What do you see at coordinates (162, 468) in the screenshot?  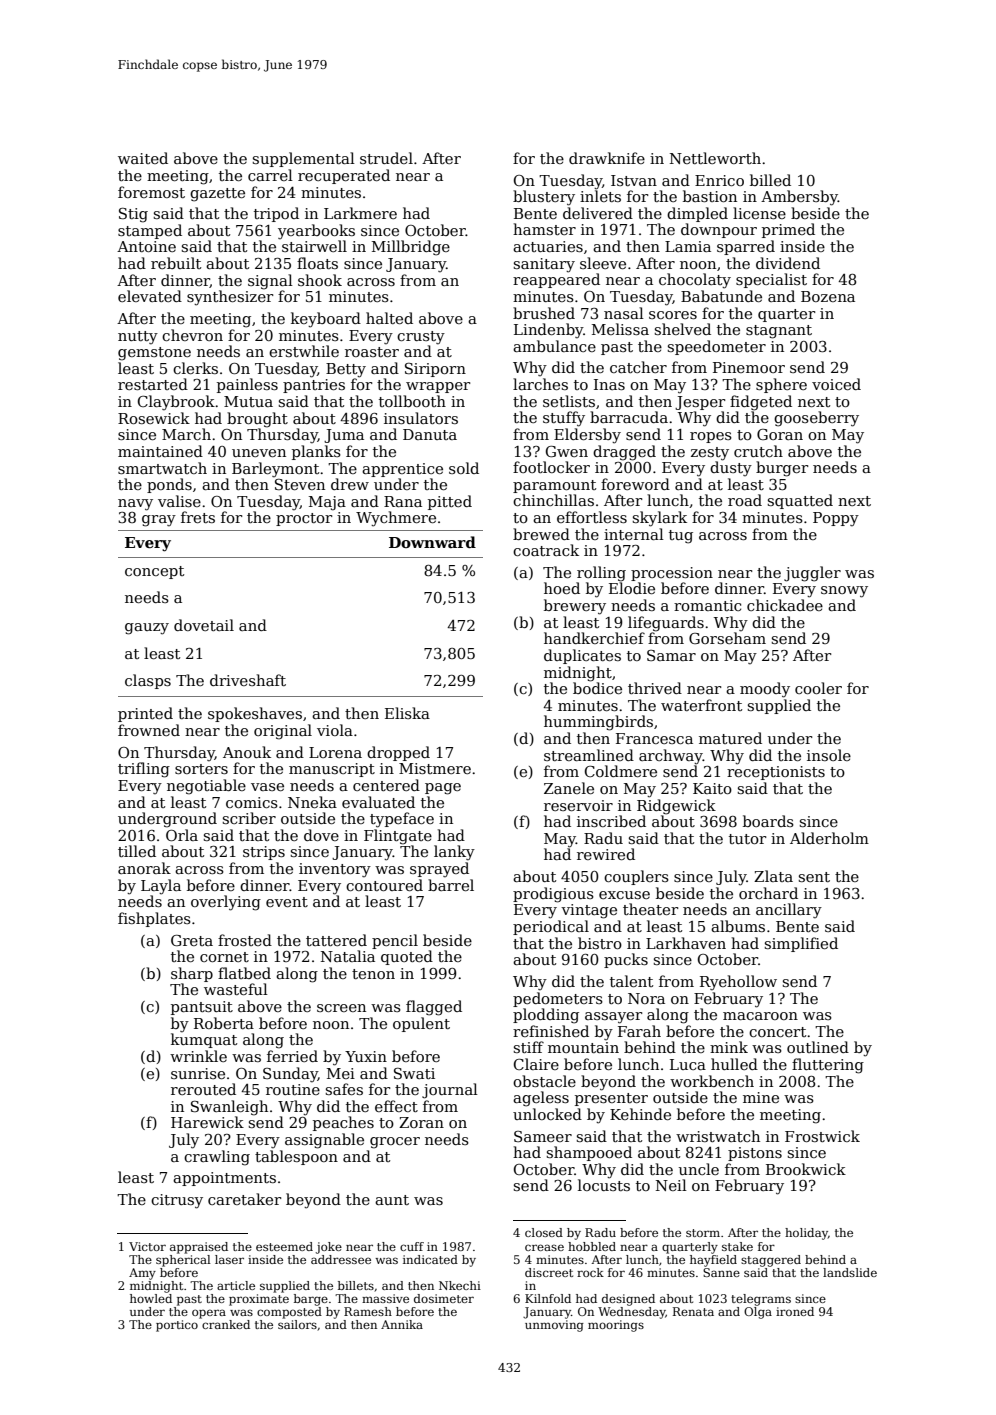 I see `smartwatch` at bounding box center [162, 468].
